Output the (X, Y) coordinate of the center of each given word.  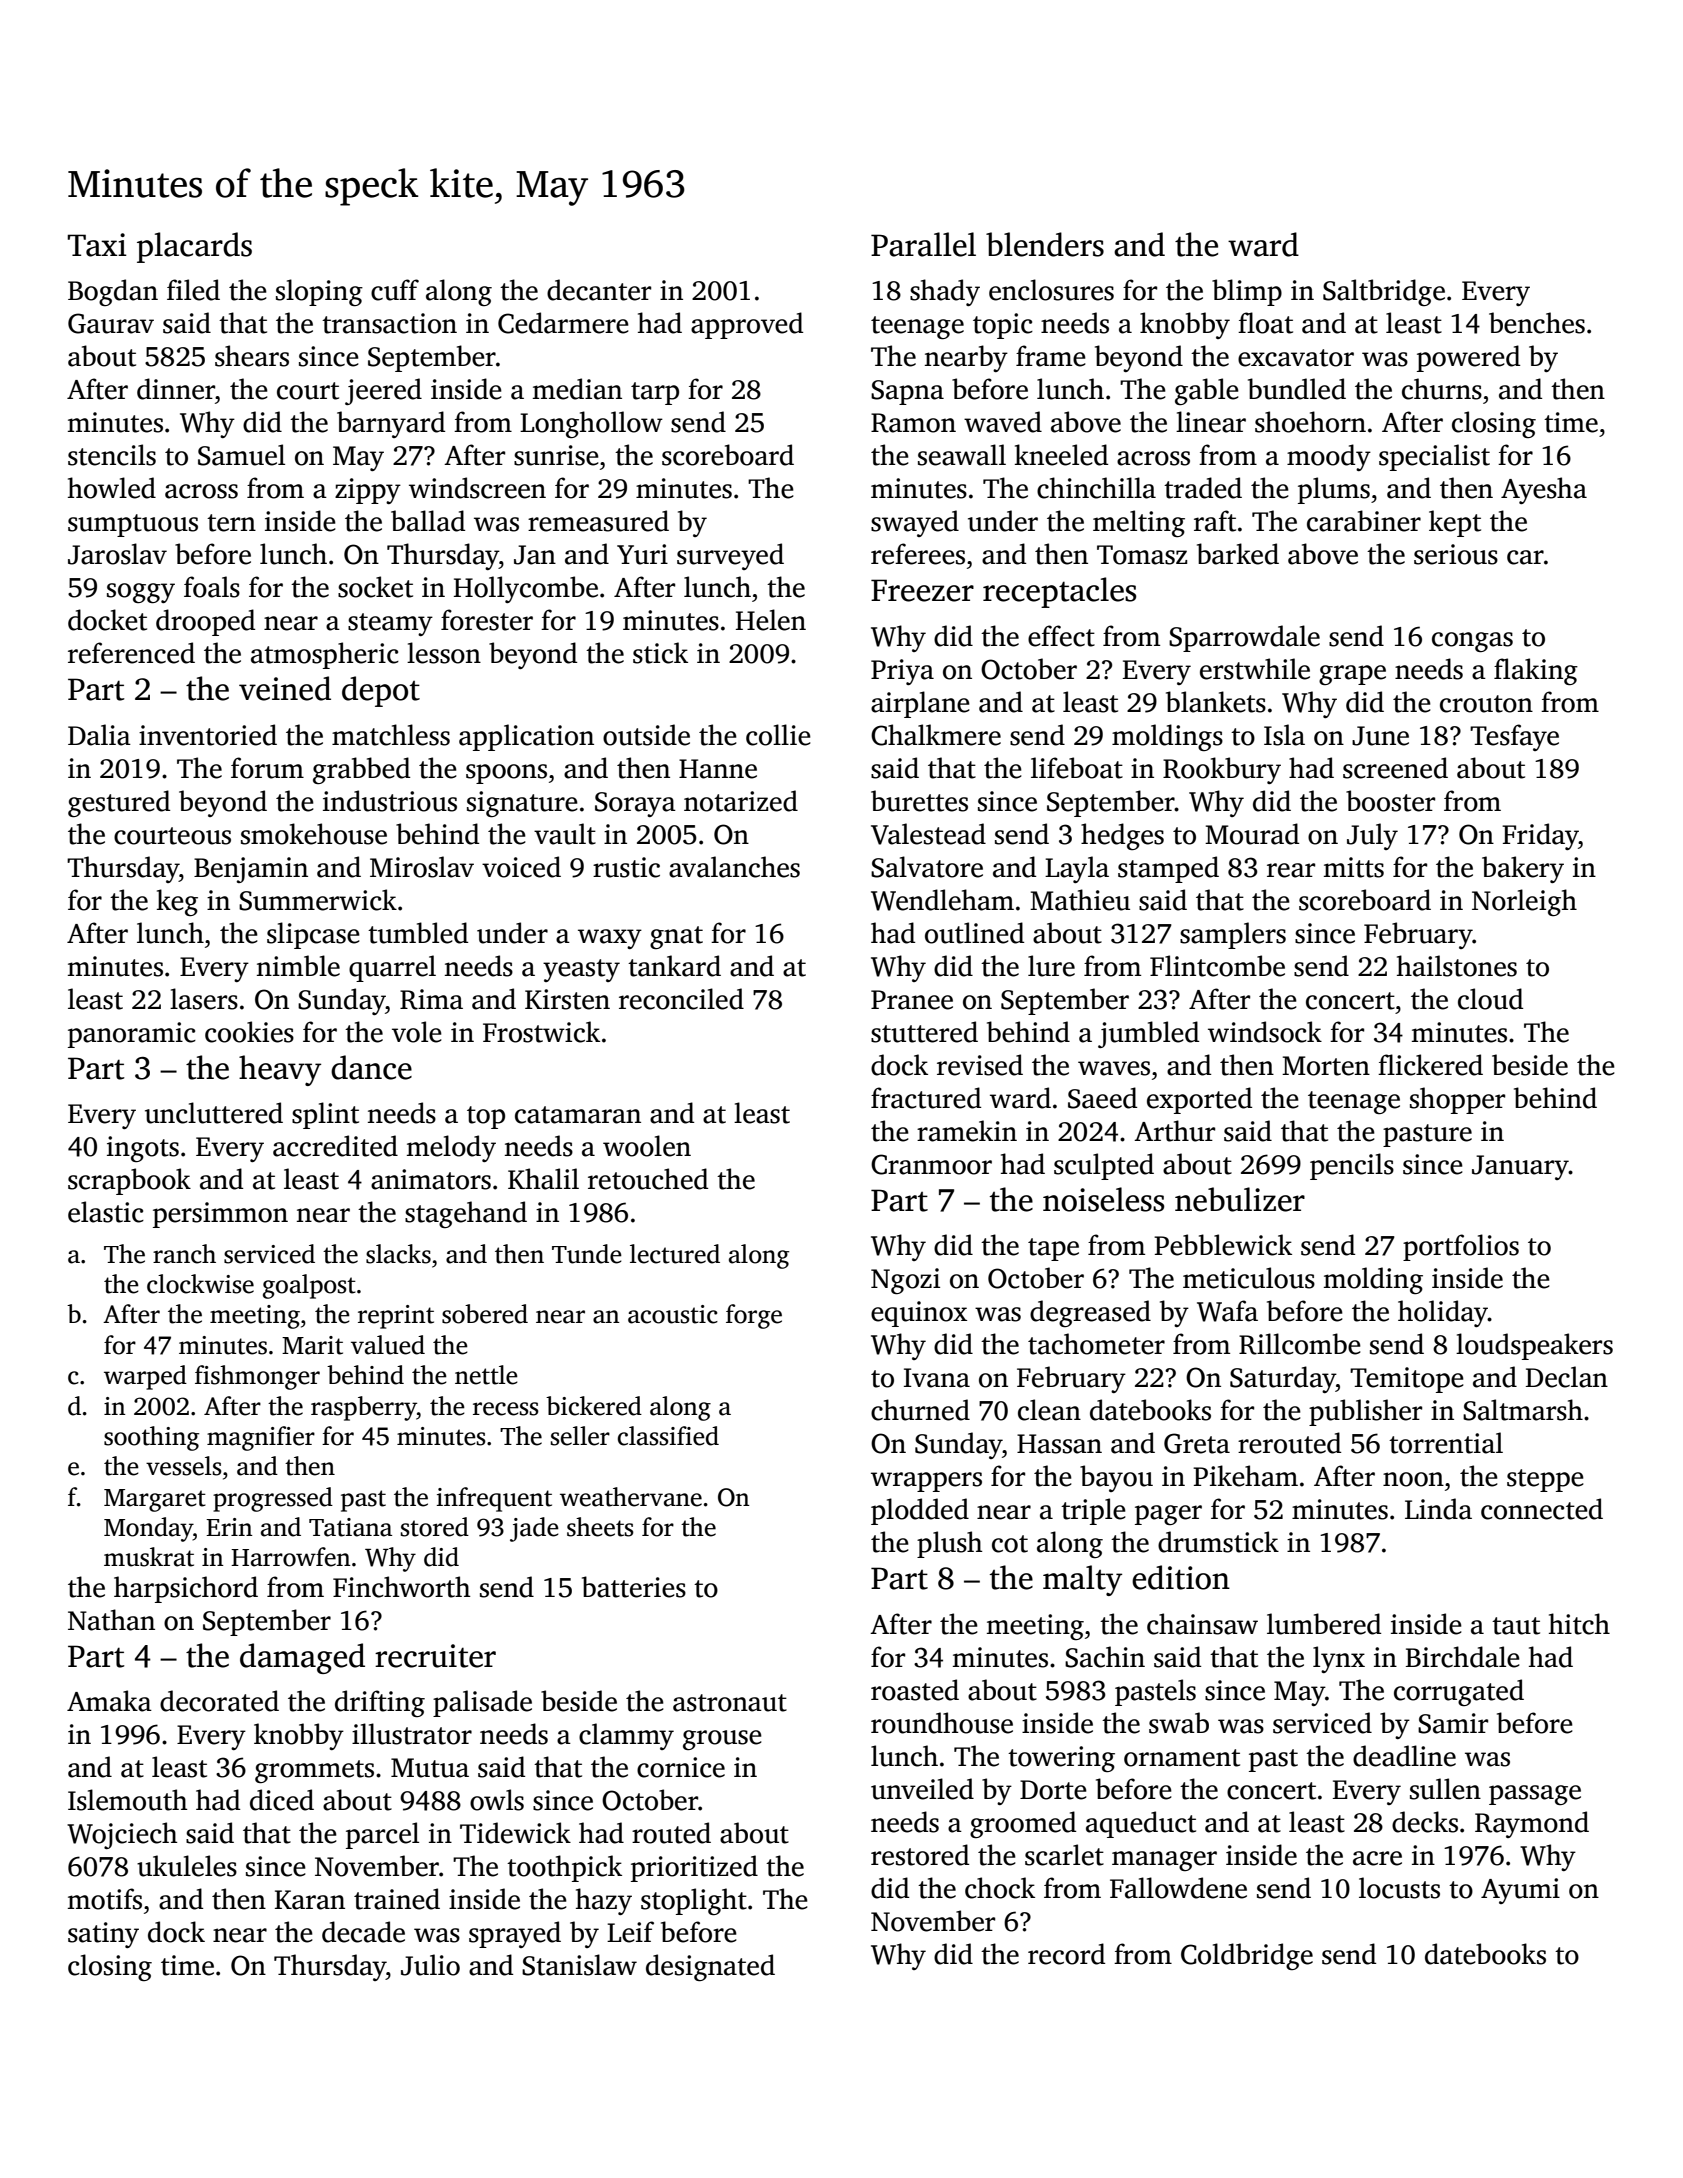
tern (231, 523)
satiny (103, 1935)
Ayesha (1544, 490)
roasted (915, 1690)
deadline (1404, 1756)
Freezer (922, 590)
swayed (915, 523)
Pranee (912, 1000)
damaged (302, 1658)
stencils (112, 455)
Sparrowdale (1244, 638)
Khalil (543, 1179)
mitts (1354, 867)
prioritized (694, 1868)
